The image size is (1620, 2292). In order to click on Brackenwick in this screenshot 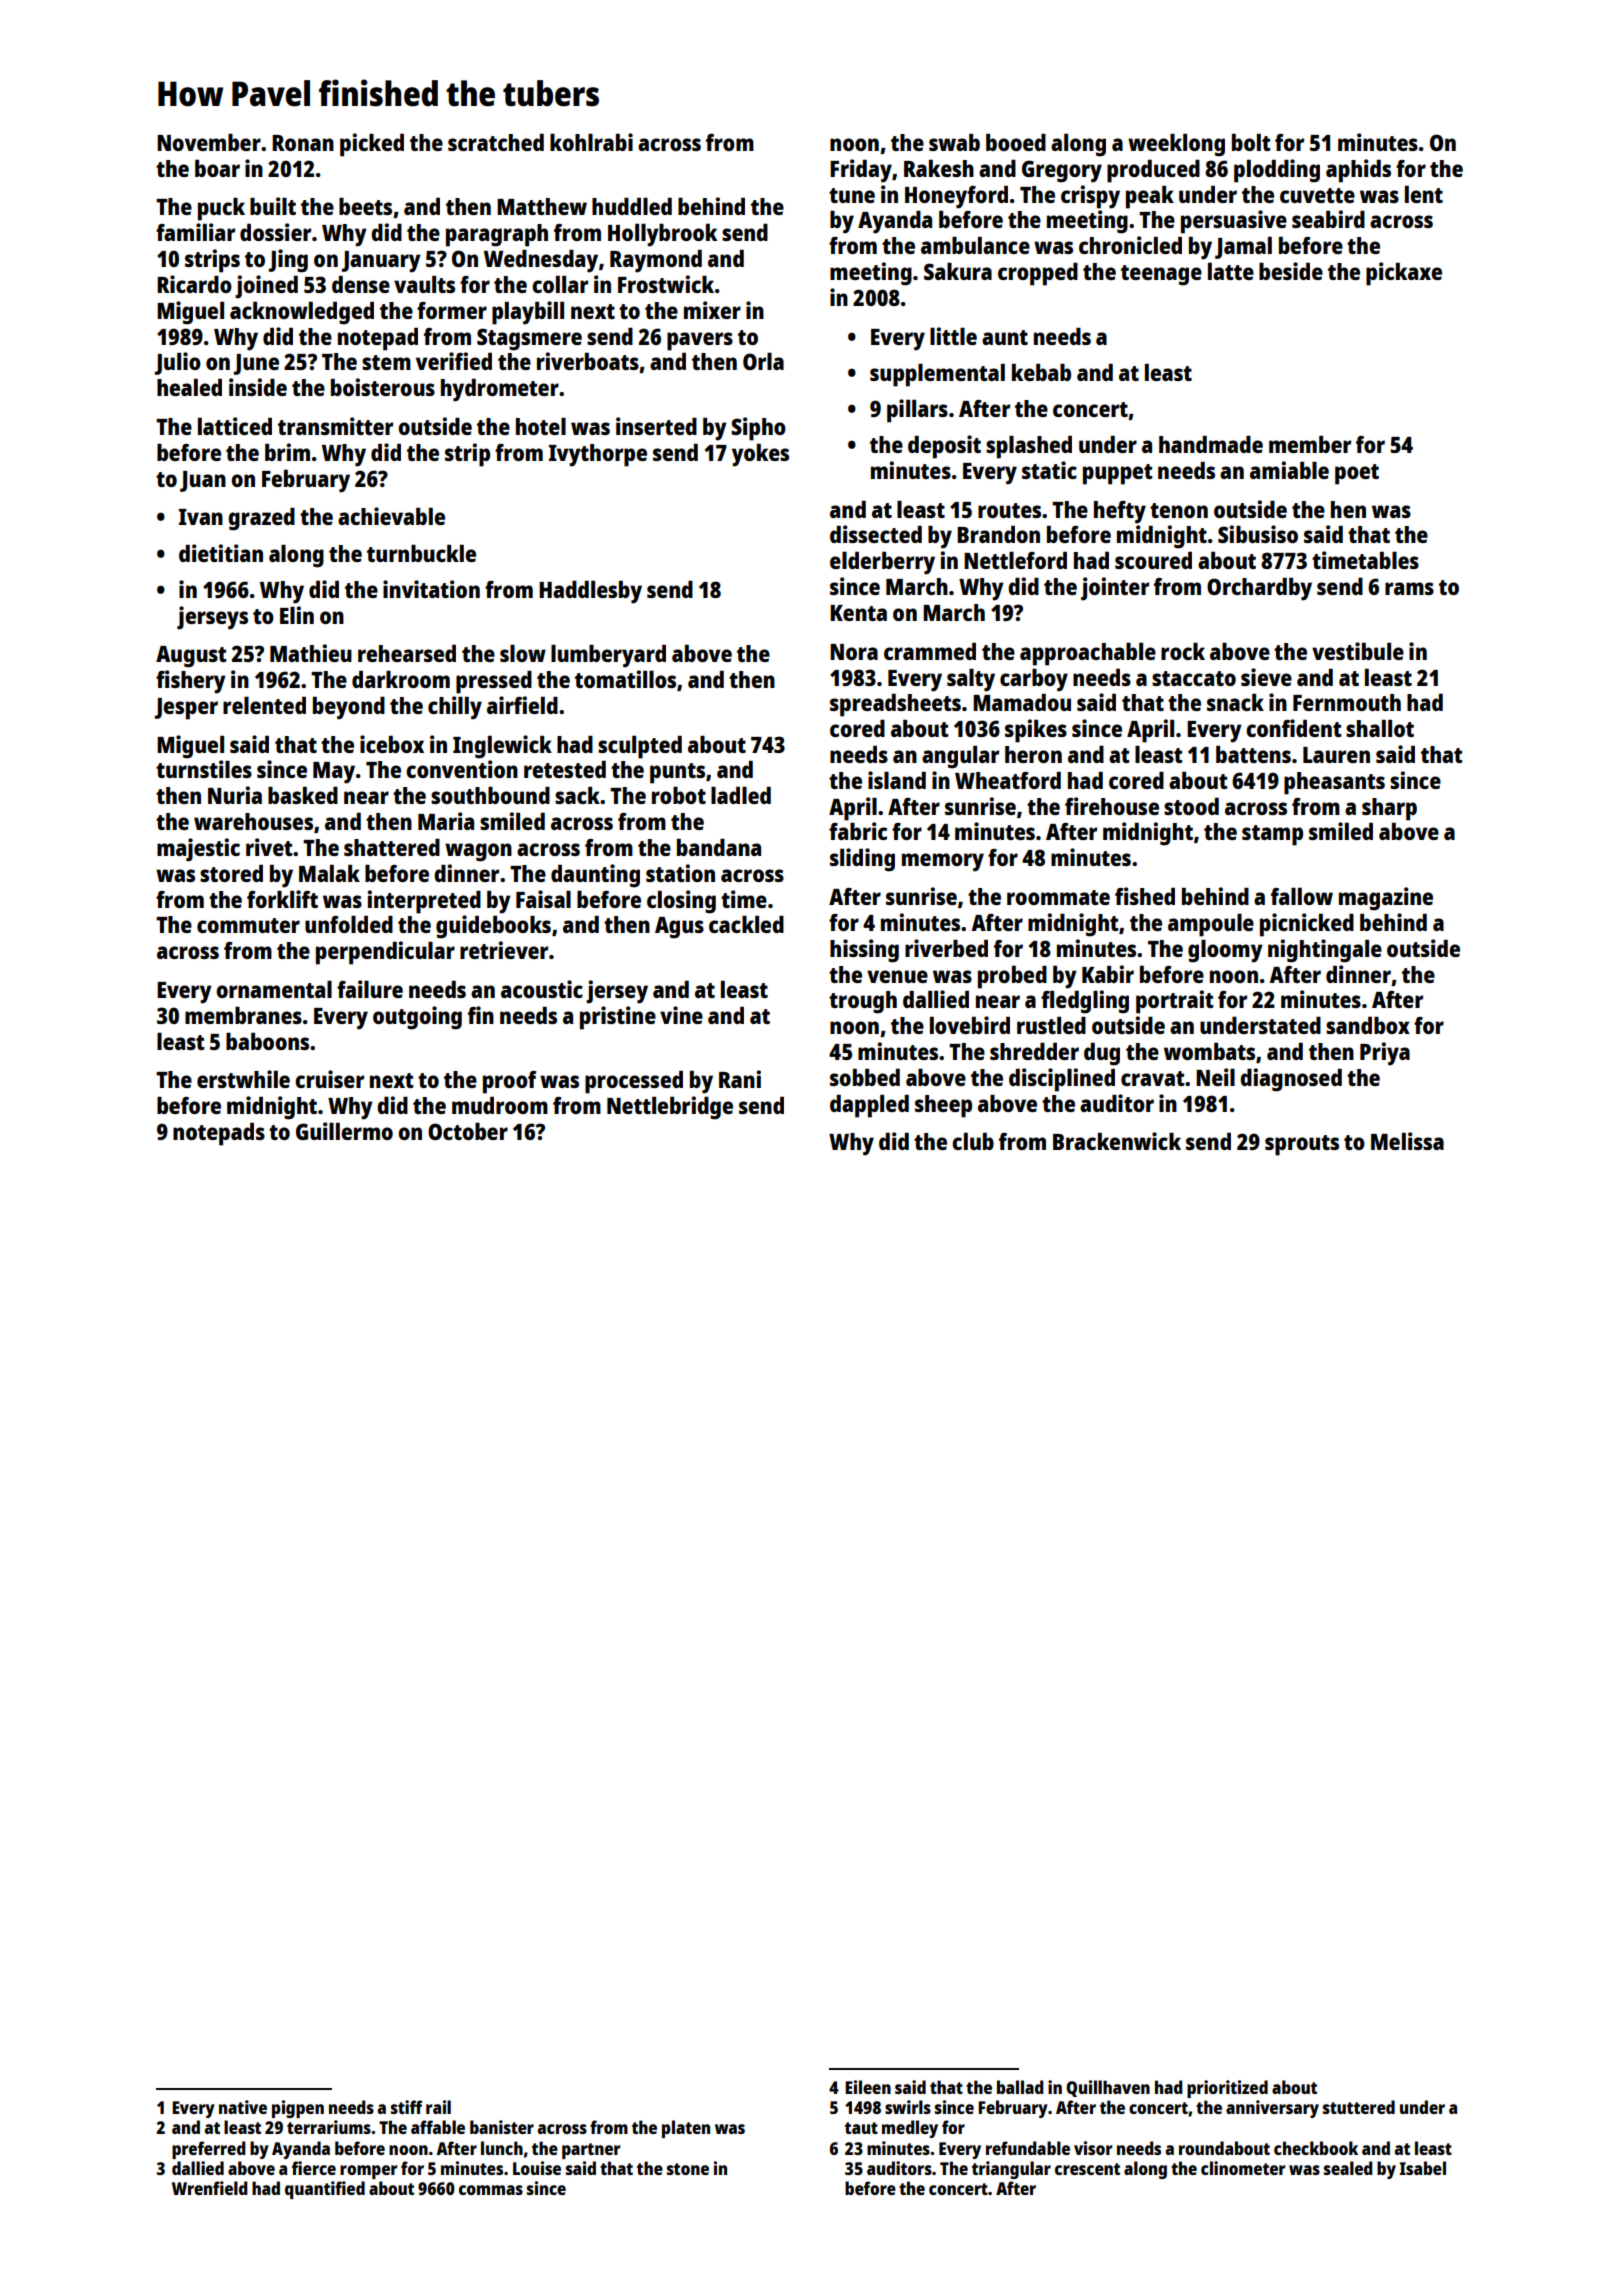, I will do `click(1117, 1141)`.
